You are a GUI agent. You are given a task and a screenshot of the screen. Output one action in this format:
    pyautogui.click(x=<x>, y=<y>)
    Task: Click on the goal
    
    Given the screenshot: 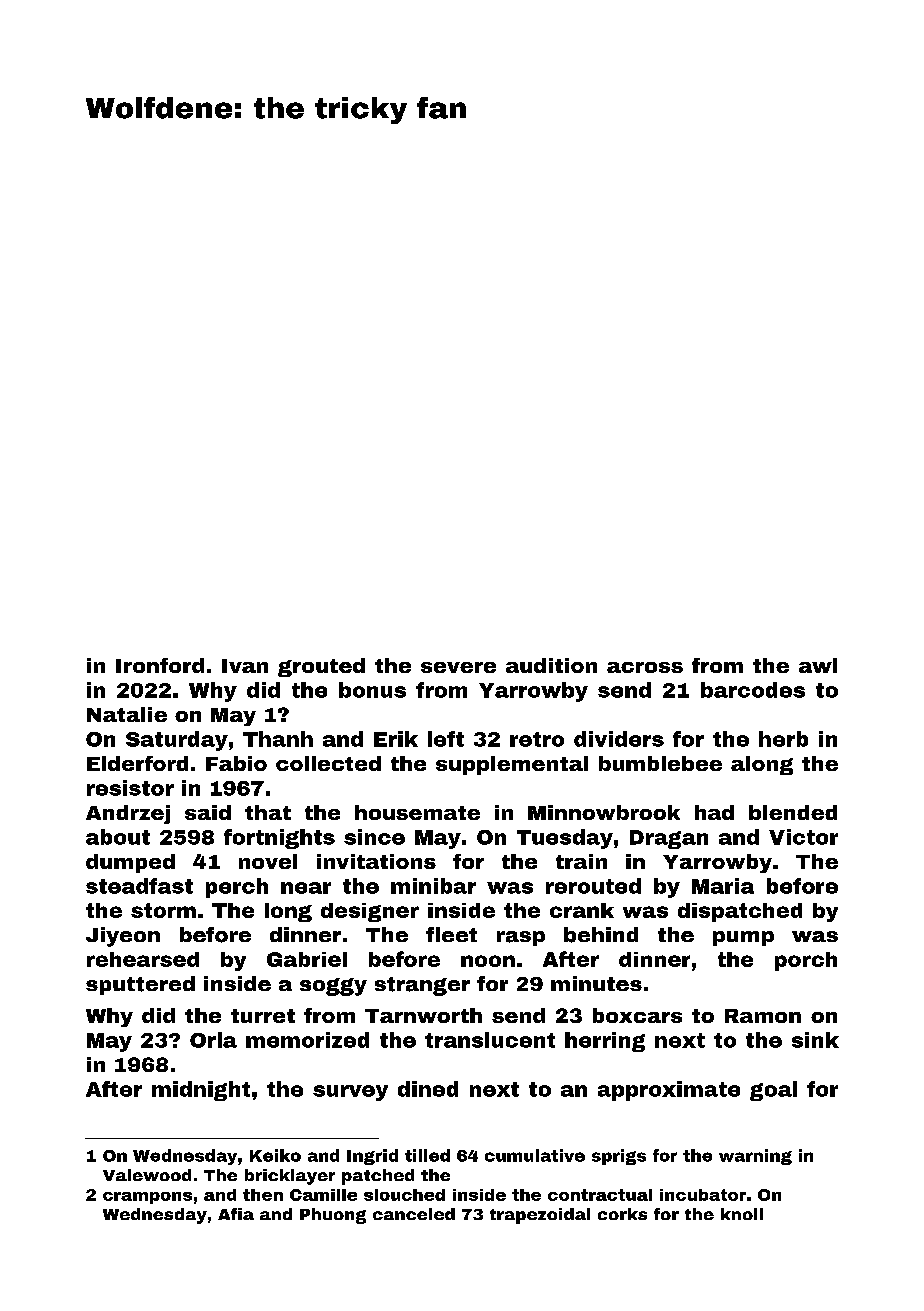 What is the action you would take?
    pyautogui.click(x=773, y=1091)
